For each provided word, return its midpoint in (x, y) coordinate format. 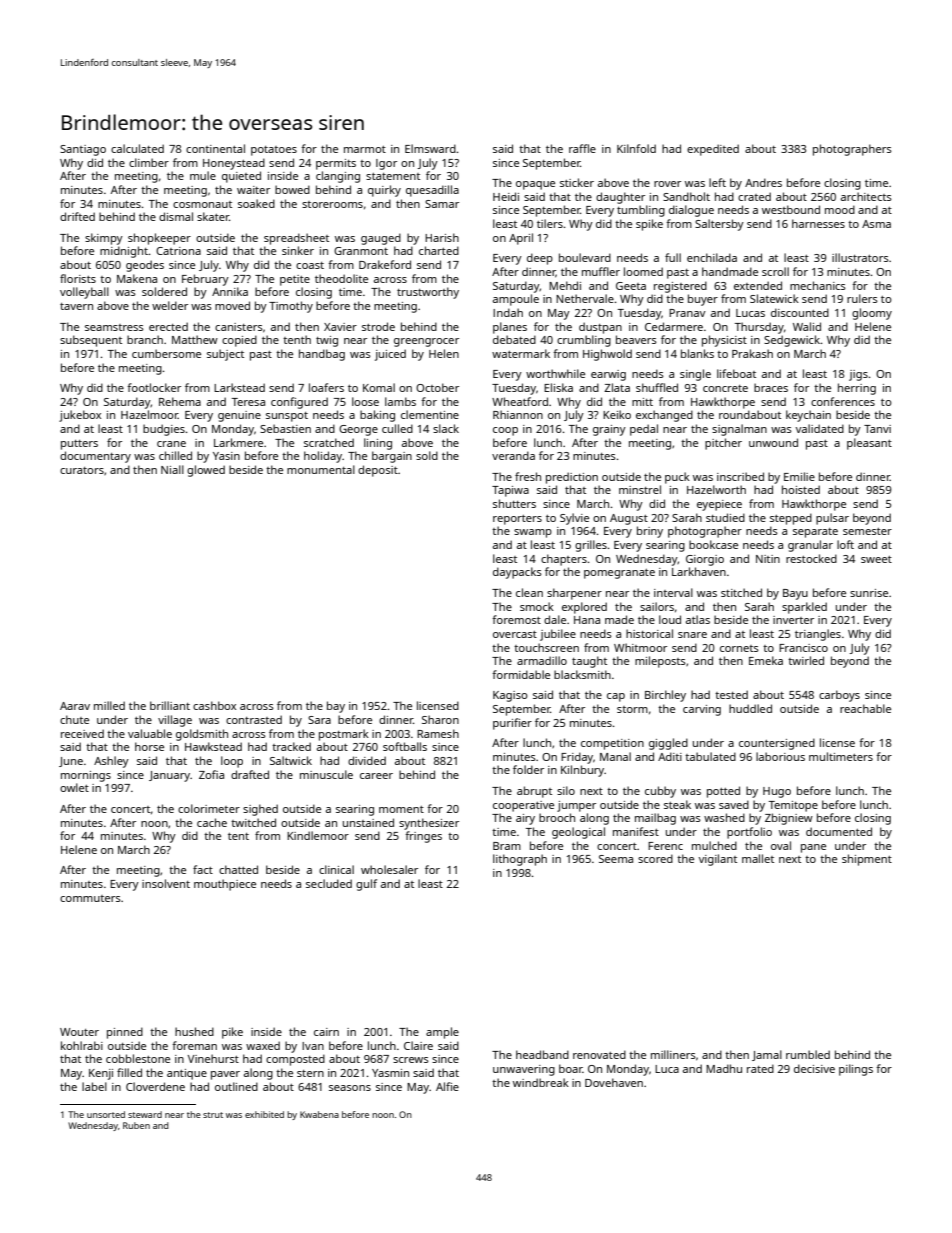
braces (771, 387)
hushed (194, 1031)
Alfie (447, 1086)
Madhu (724, 1068)
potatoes (274, 151)
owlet (74, 787)
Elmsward (430, 148)
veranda (513, 455)
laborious (780, 756)
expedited (713, 150)
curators (82, 470)
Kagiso (510, 696)
